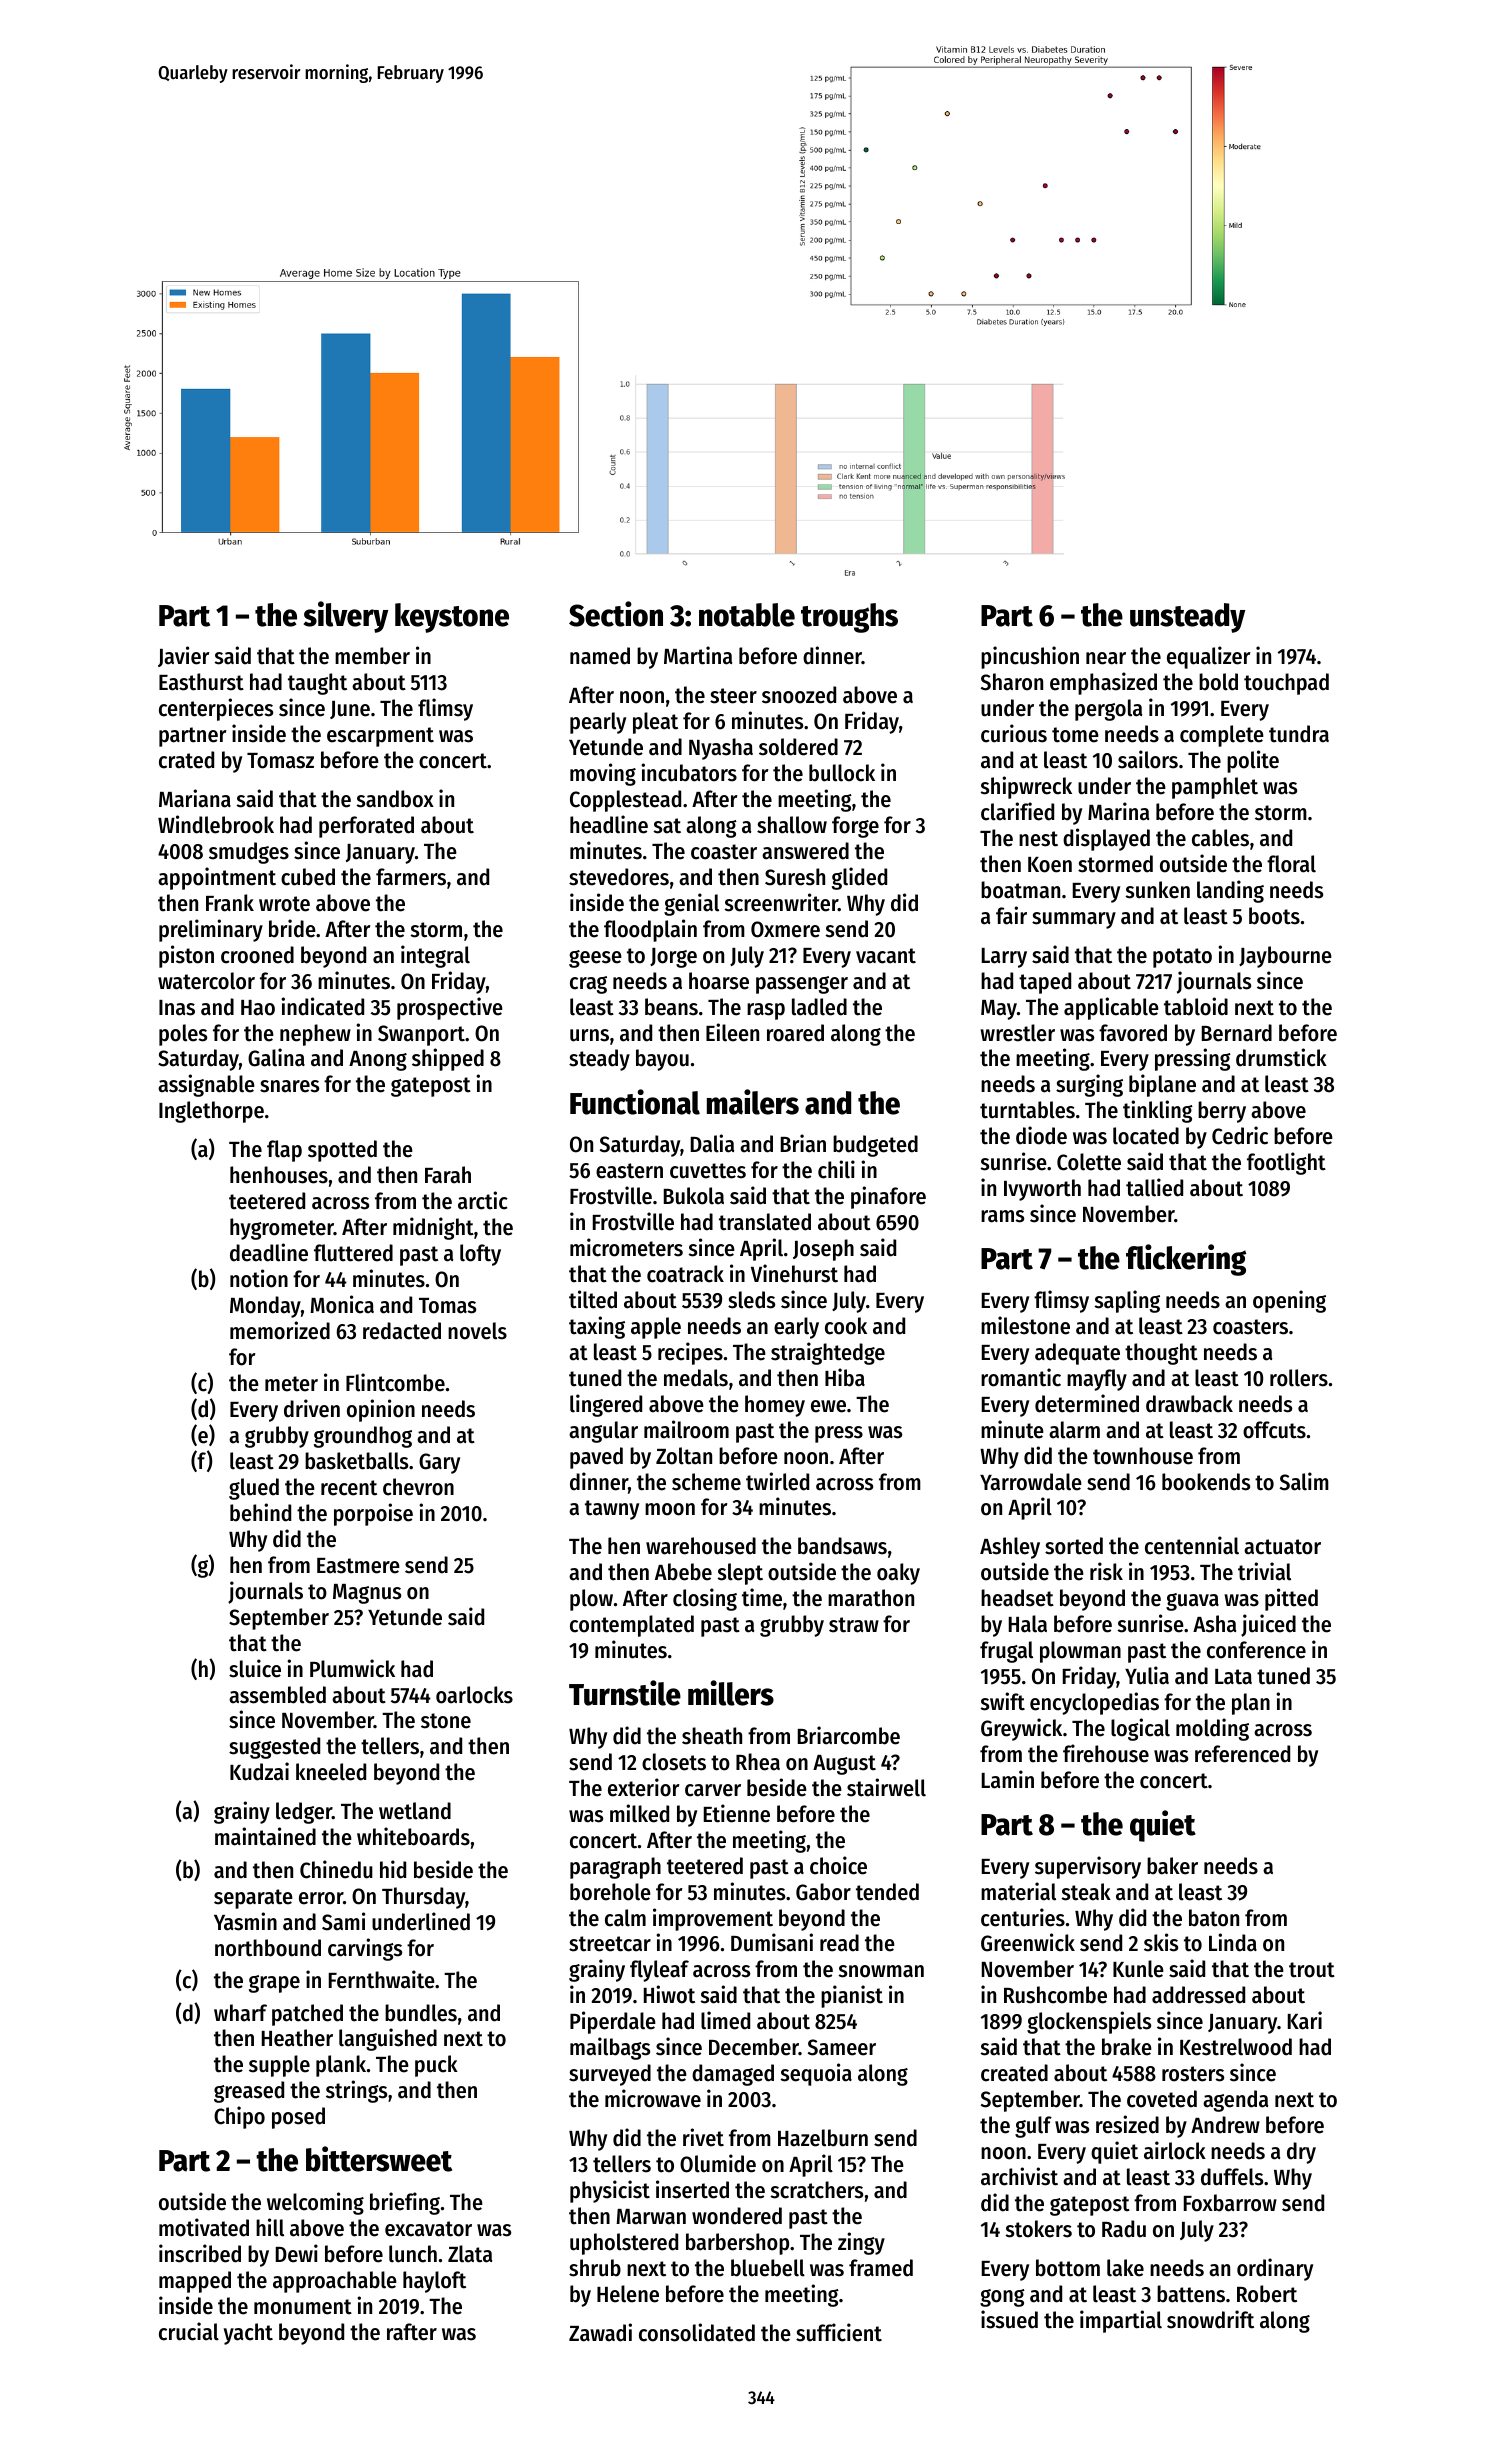  Describe the element at coordinates (655, 723) in the screenshot. I see `pleat` at that location.
